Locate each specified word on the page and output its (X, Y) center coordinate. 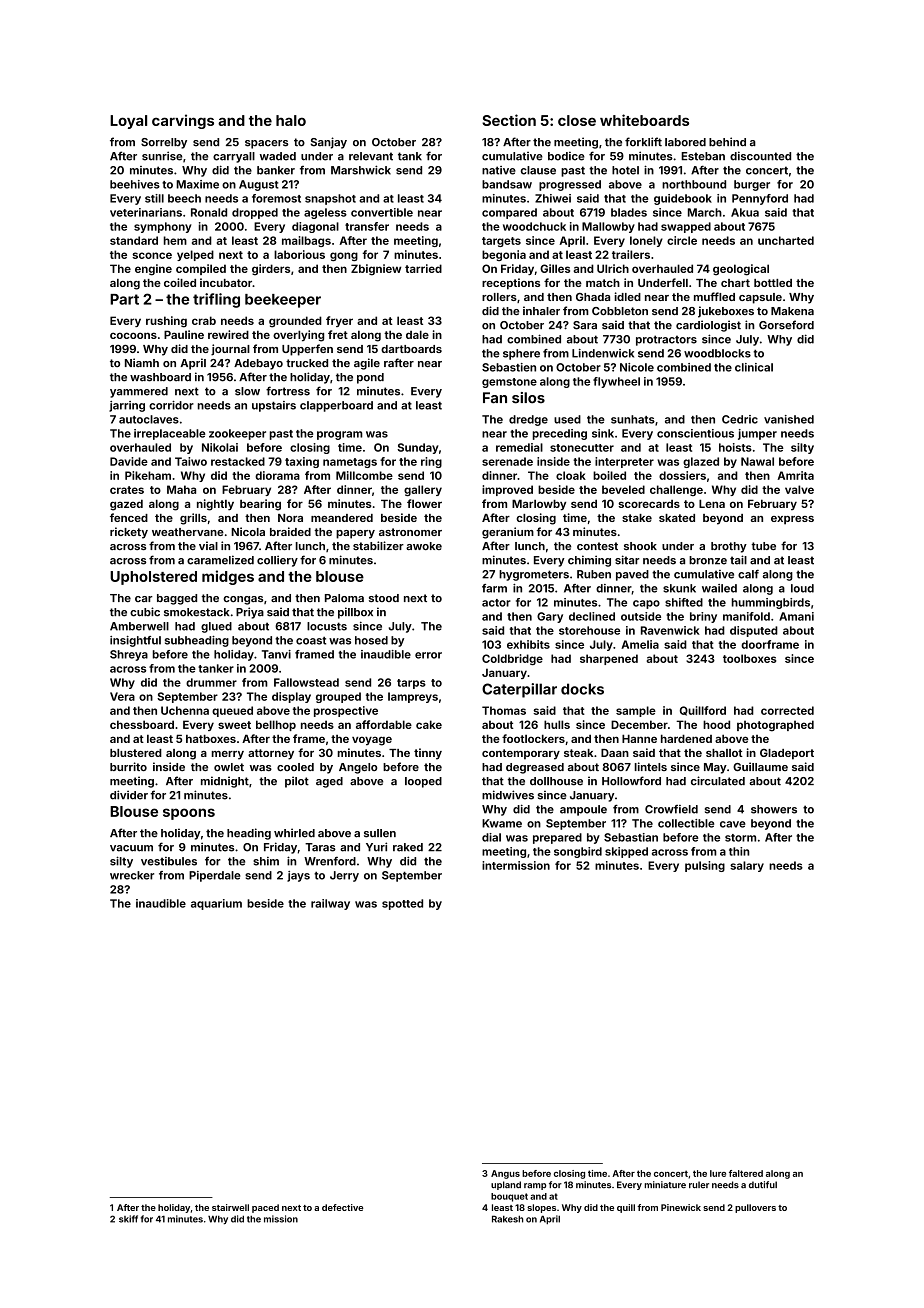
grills (193, 519)
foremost (276, 198)
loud (802, 588)
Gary (550, 617)
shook (640, 546)
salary (747, 866)
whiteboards (644, 120)
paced (265, 1208)
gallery (423, 490)
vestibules (169, 861)
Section (509, 120)
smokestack (197, 612)
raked (408, 847)
